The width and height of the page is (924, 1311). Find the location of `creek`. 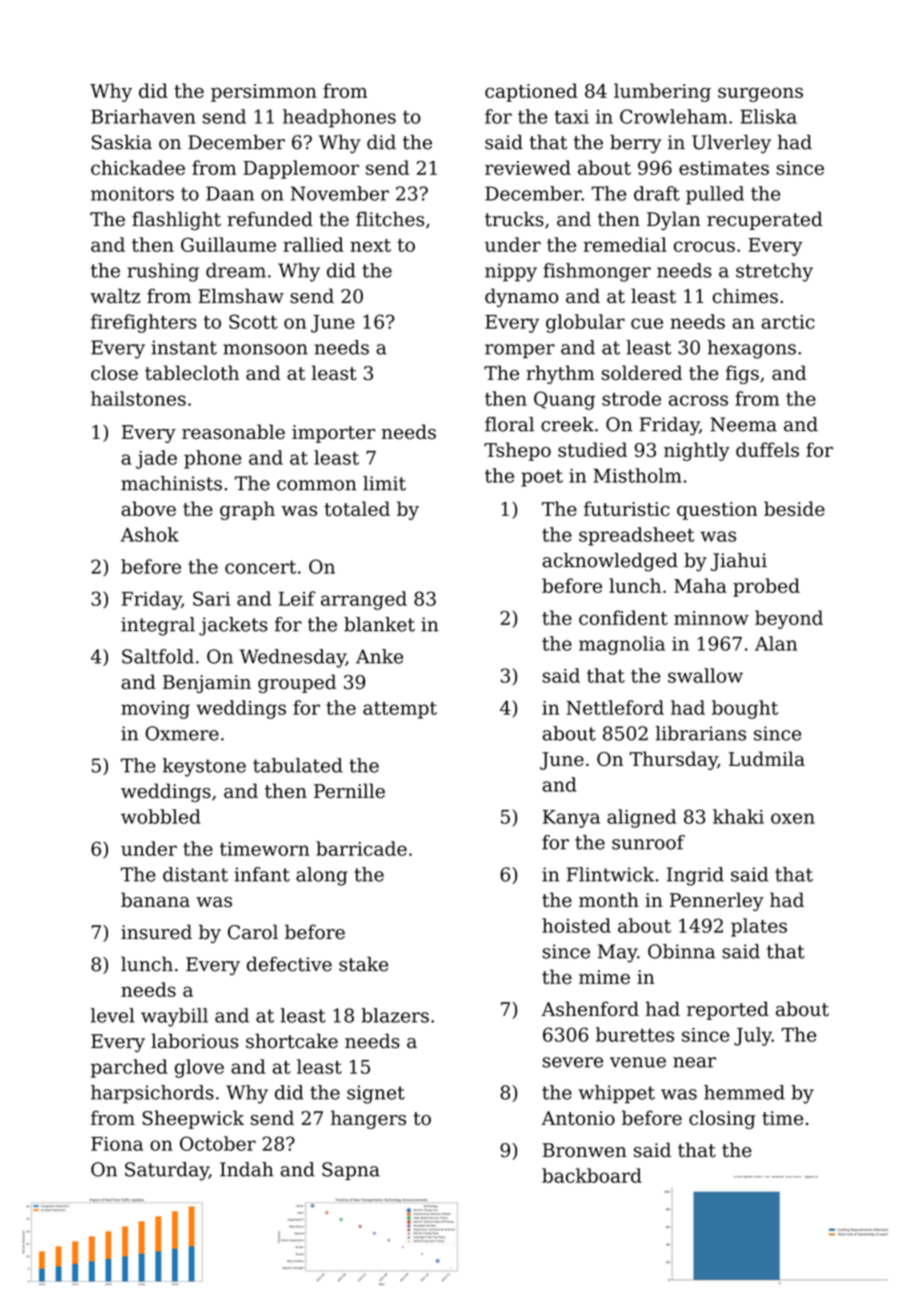

creek is located at coordinates (567, 424).
